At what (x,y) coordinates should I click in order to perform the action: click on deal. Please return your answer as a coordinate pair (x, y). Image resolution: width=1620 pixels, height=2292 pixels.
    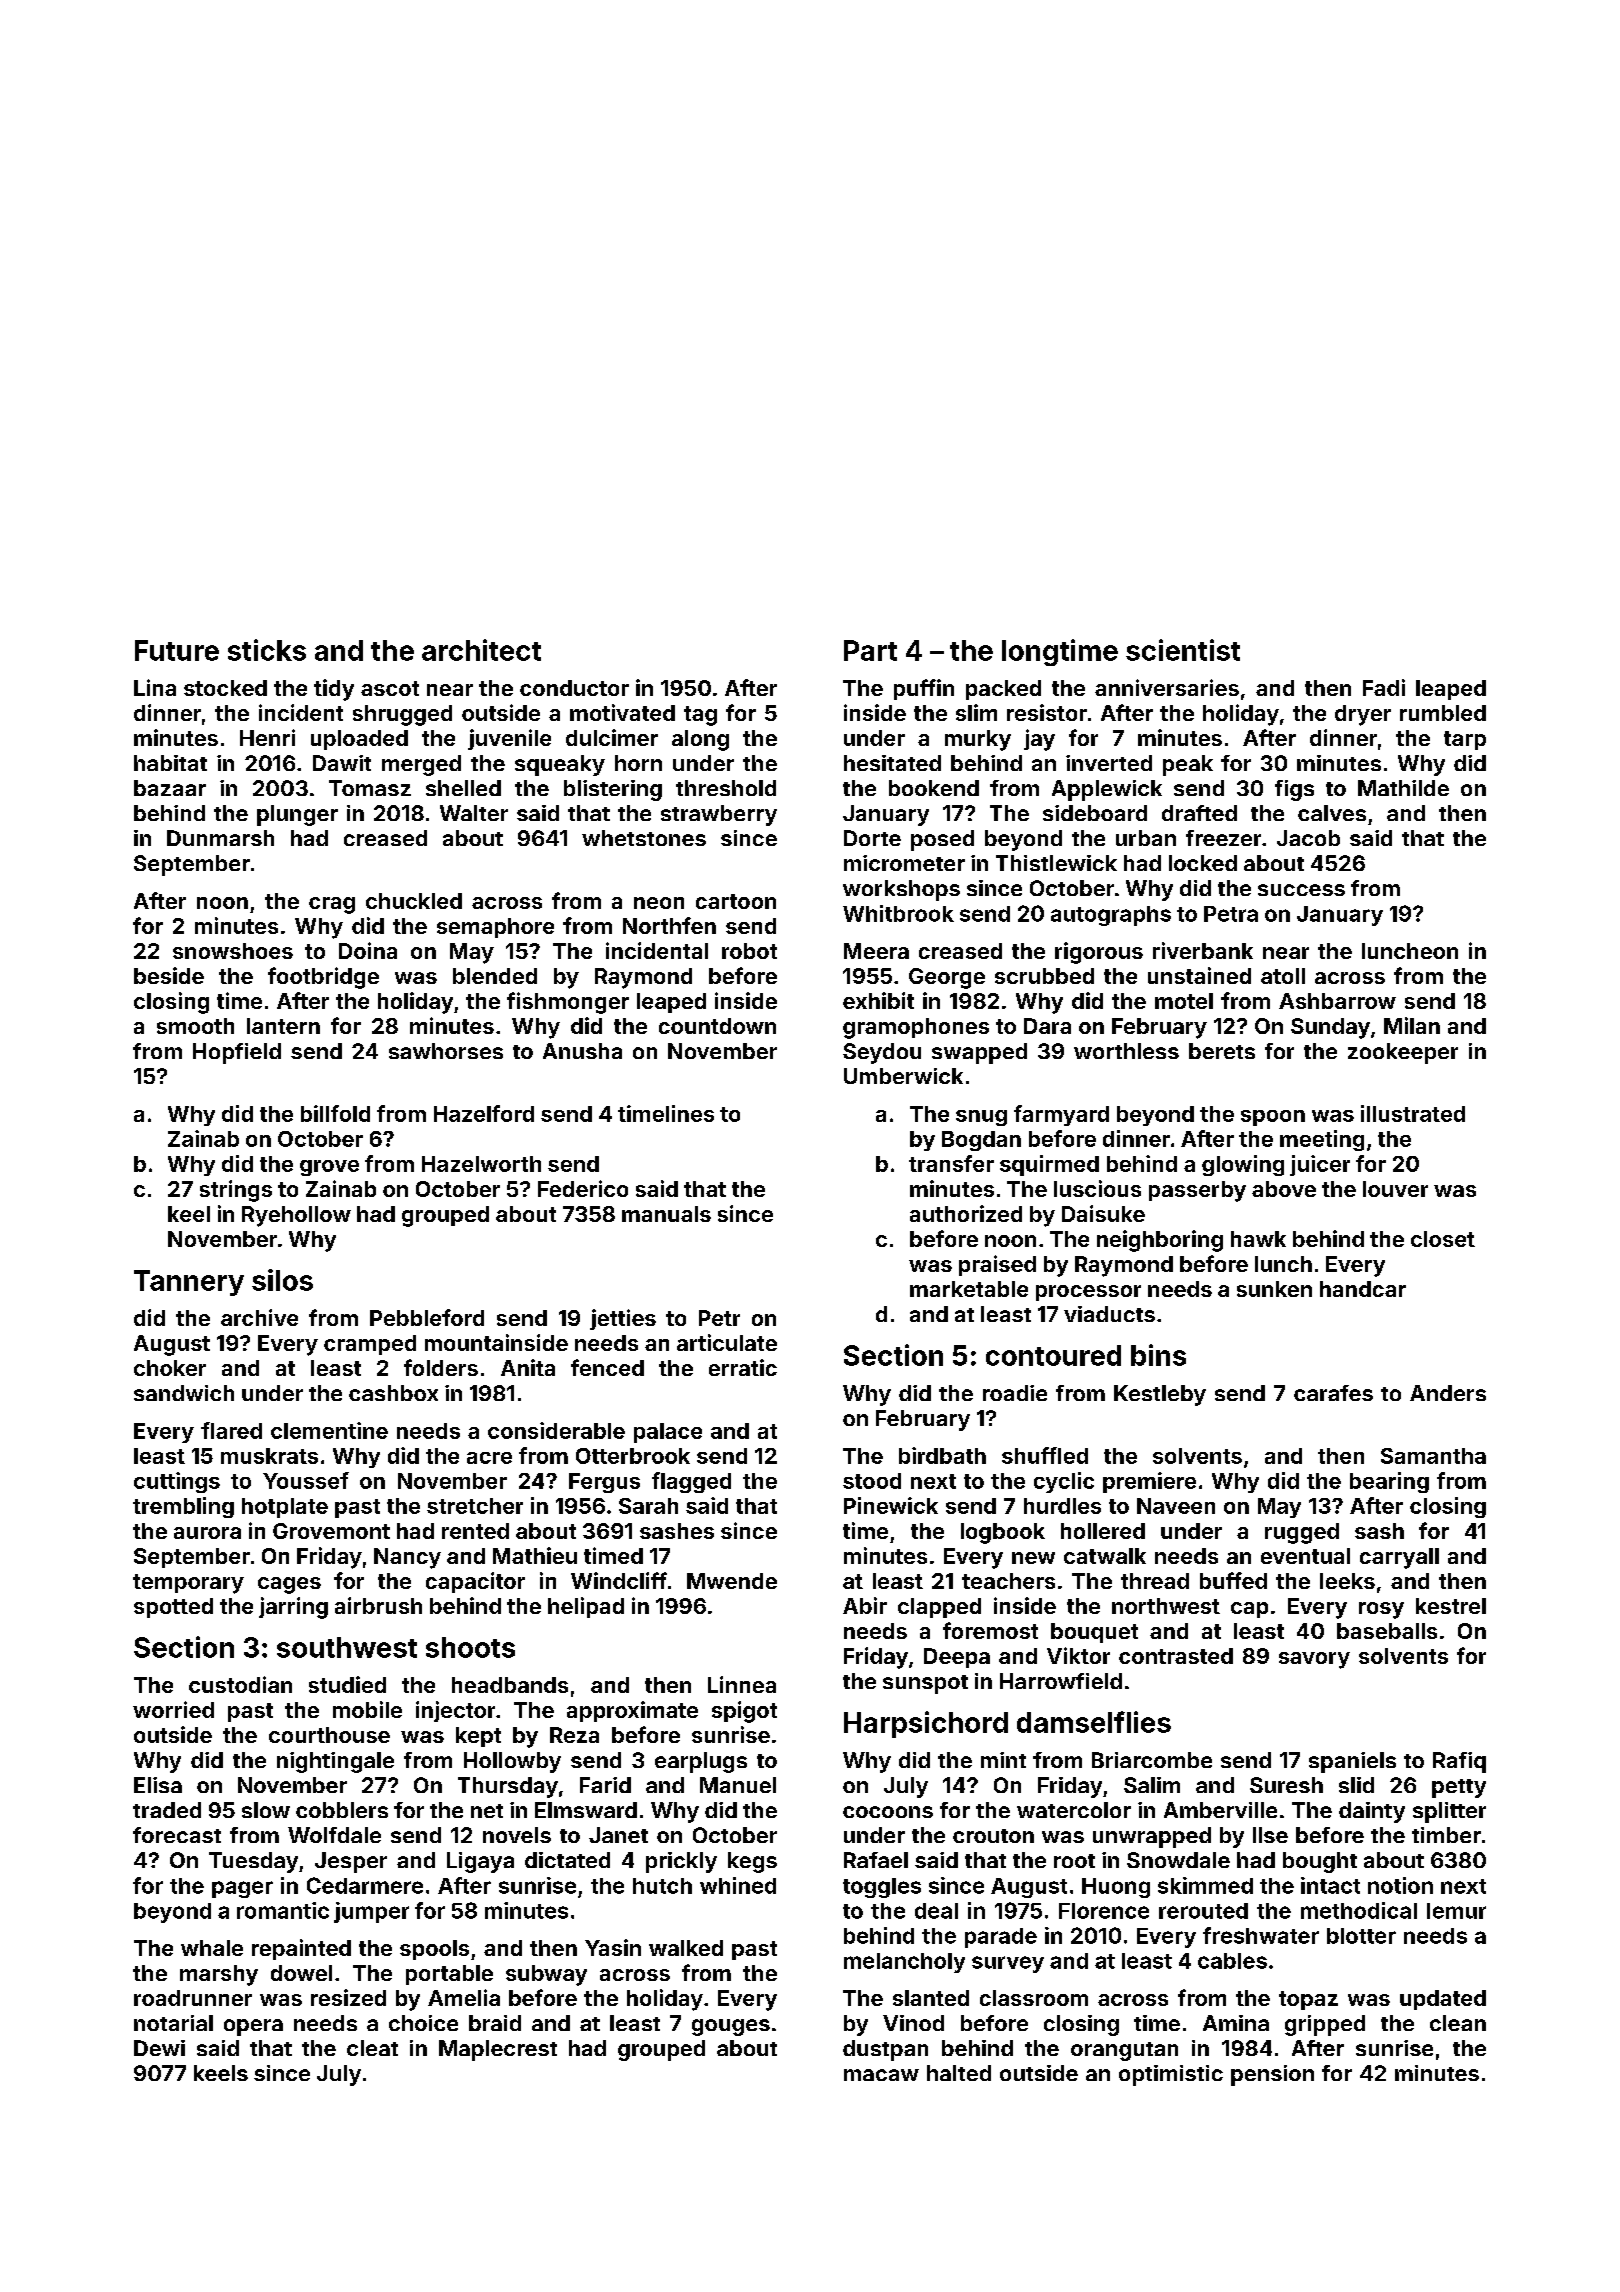
    Looking at the image, I should click on (936, 1911).
